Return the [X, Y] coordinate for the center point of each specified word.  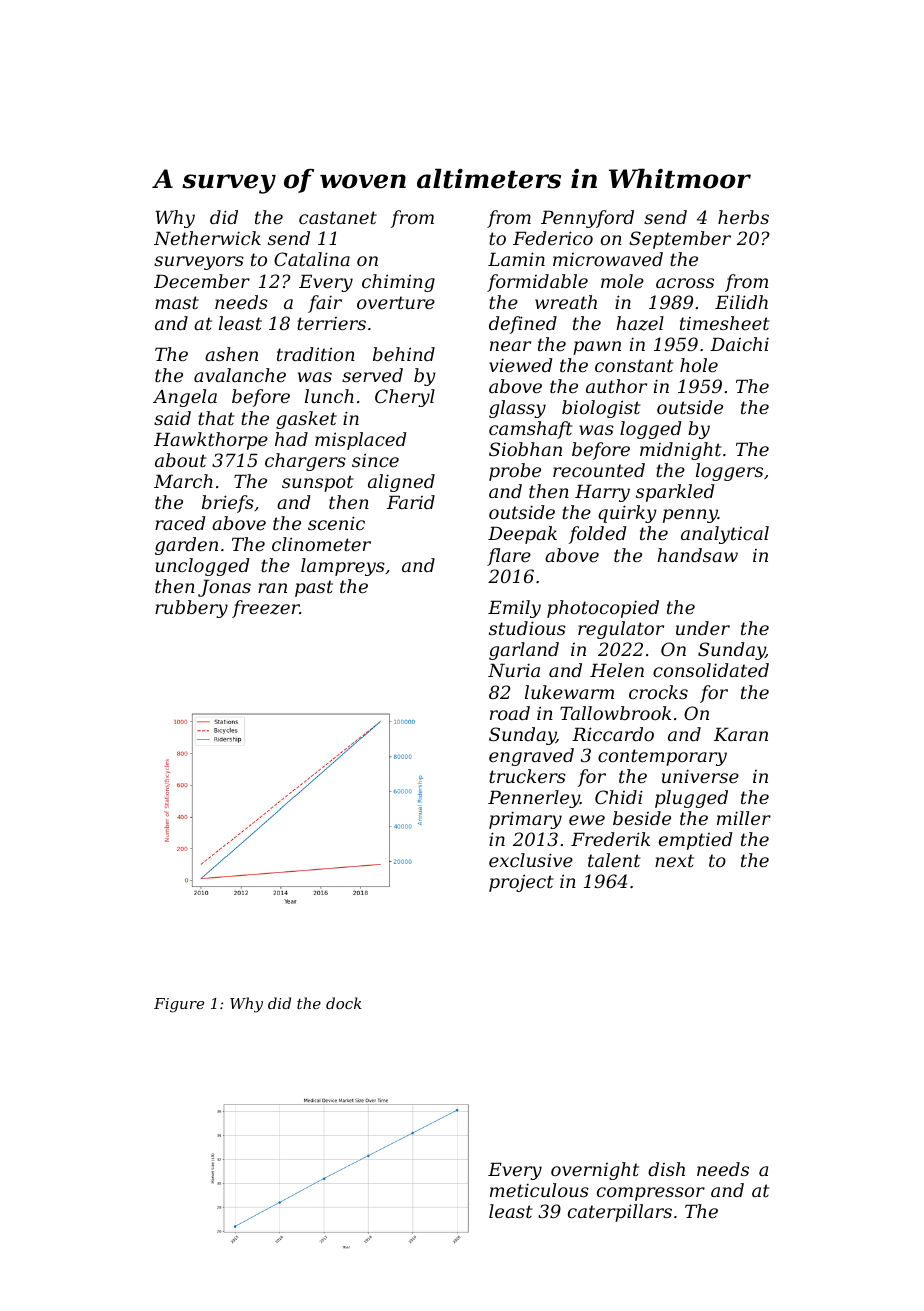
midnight [680, 451]
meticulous [539, 1190]
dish [666, 1169]
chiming [398, 283]
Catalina [312, 259]
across [685, 283]
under [703, 628]
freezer [266, 609]
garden [186, 546]
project [521, 883]
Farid [411, 502]
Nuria [514, 670]
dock [344, 1003]
